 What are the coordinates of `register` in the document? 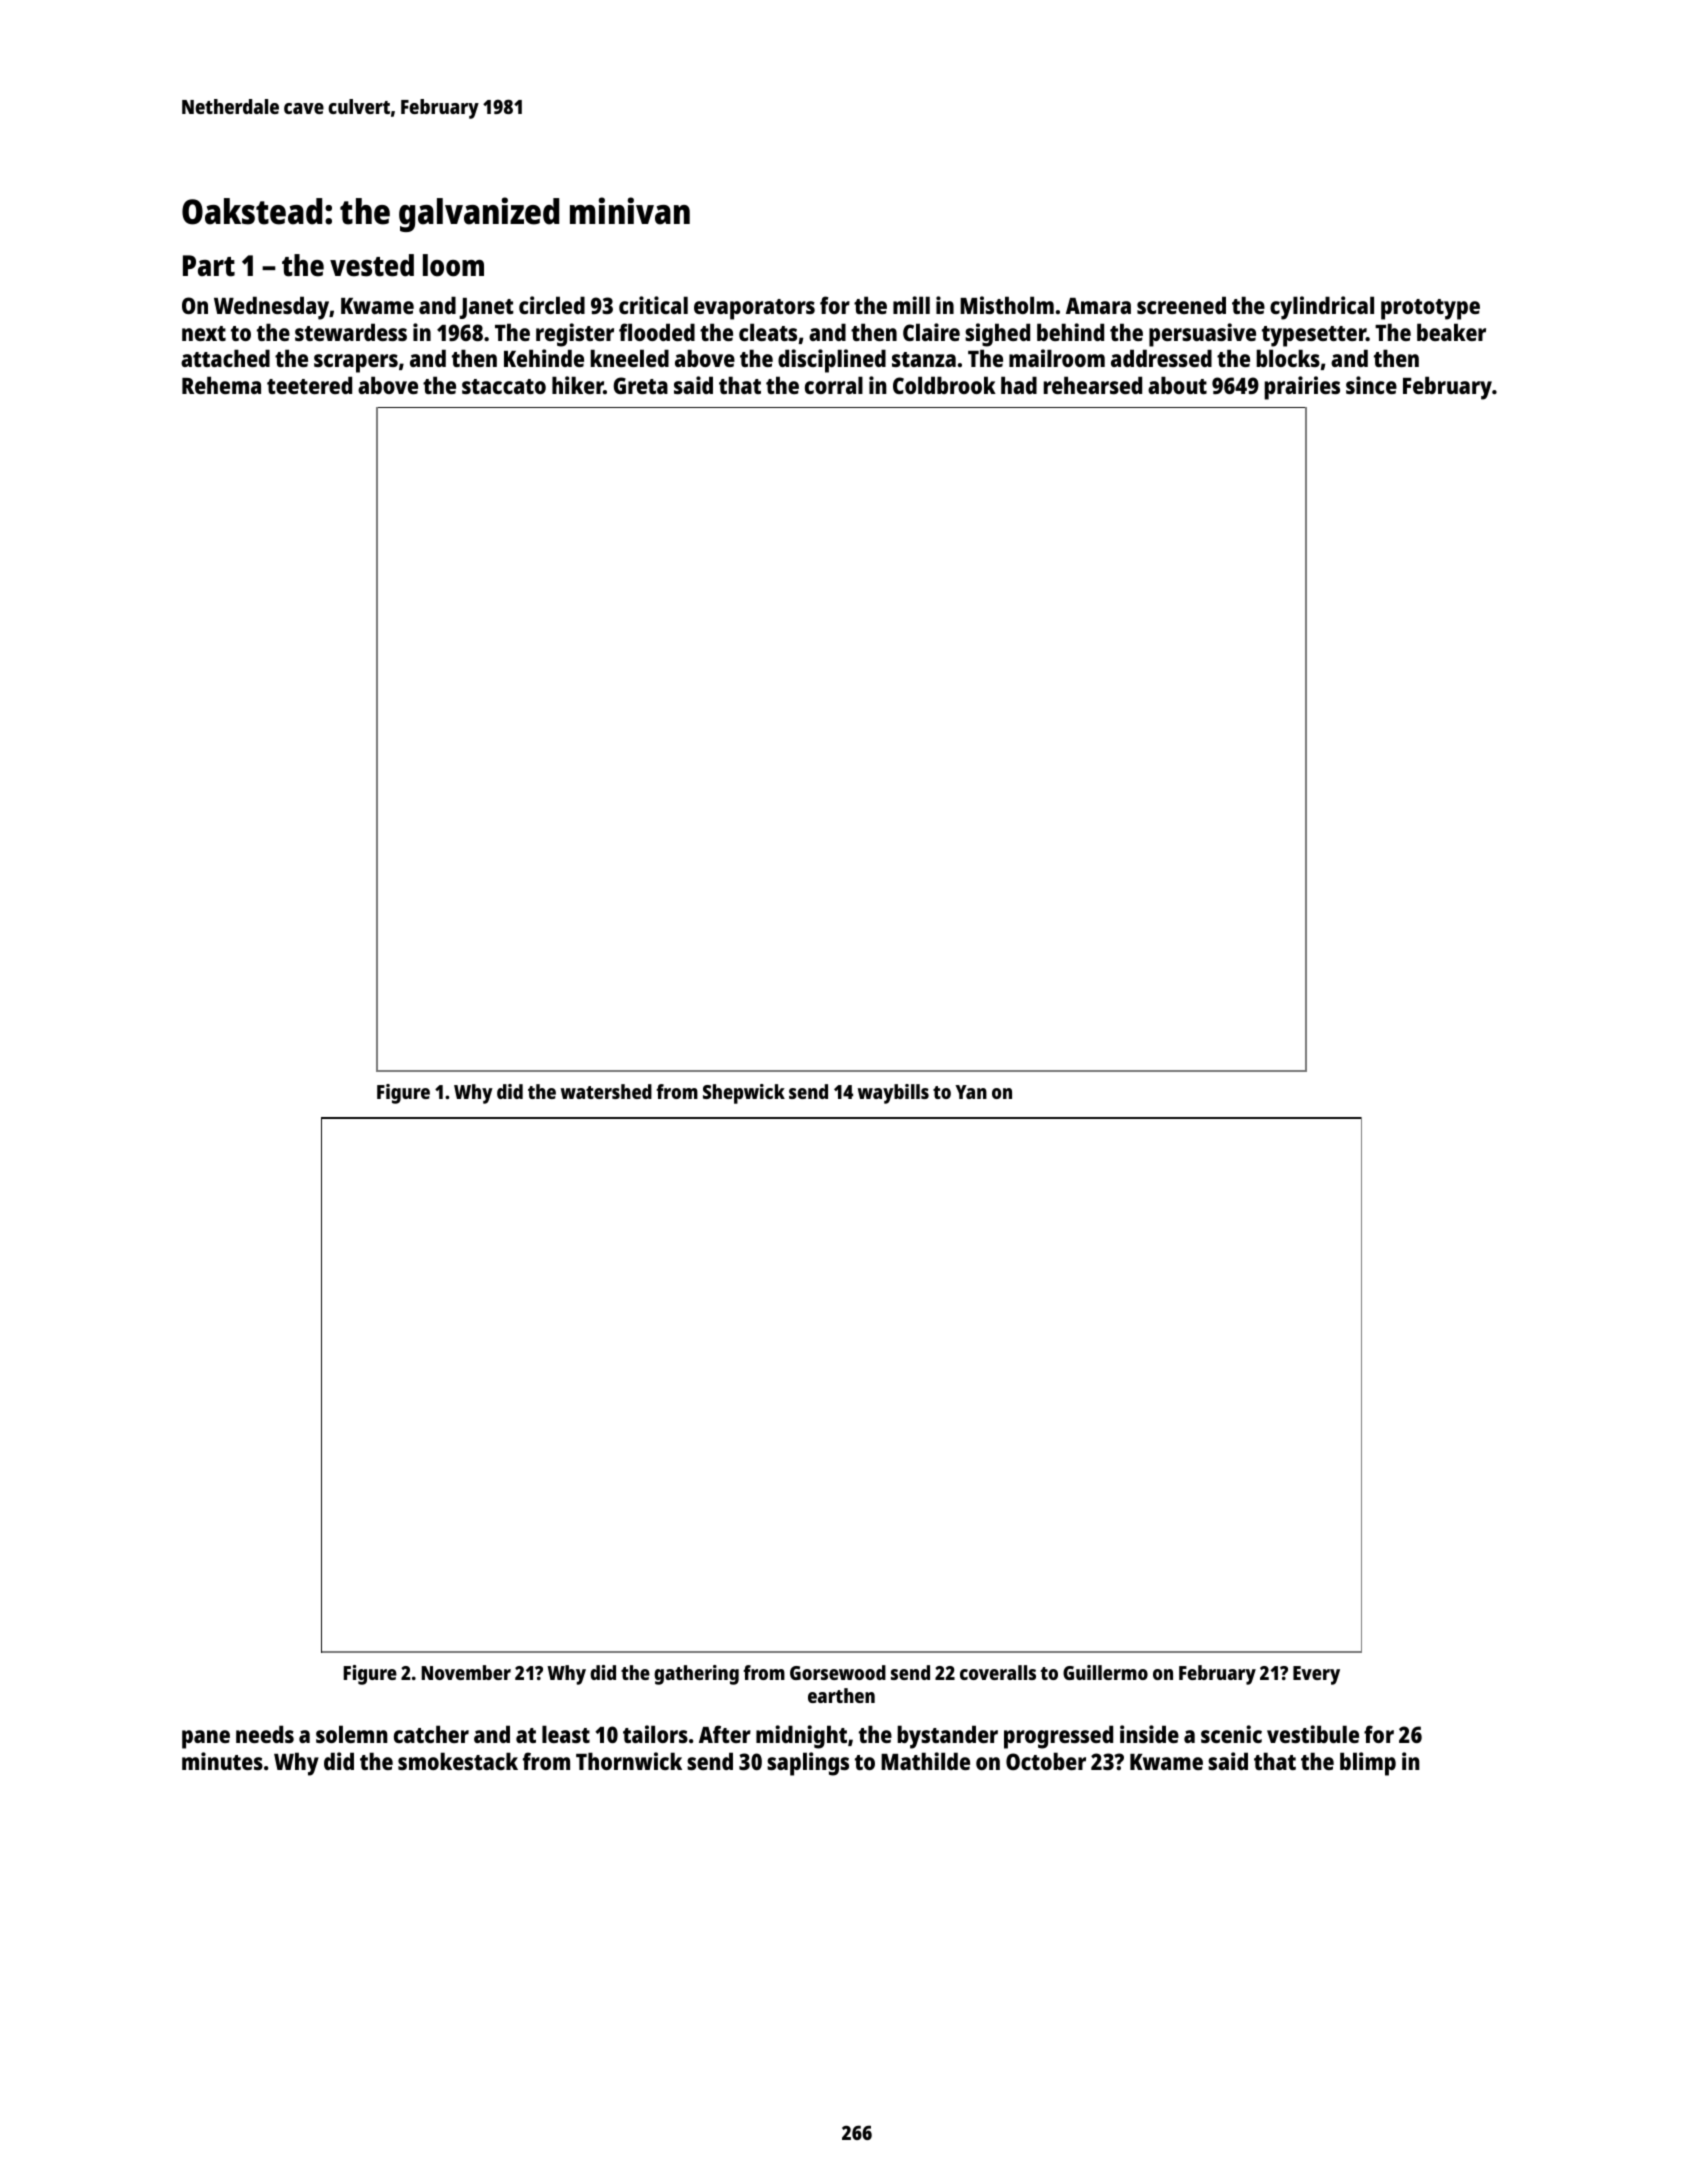 It's located at (575, 335).
